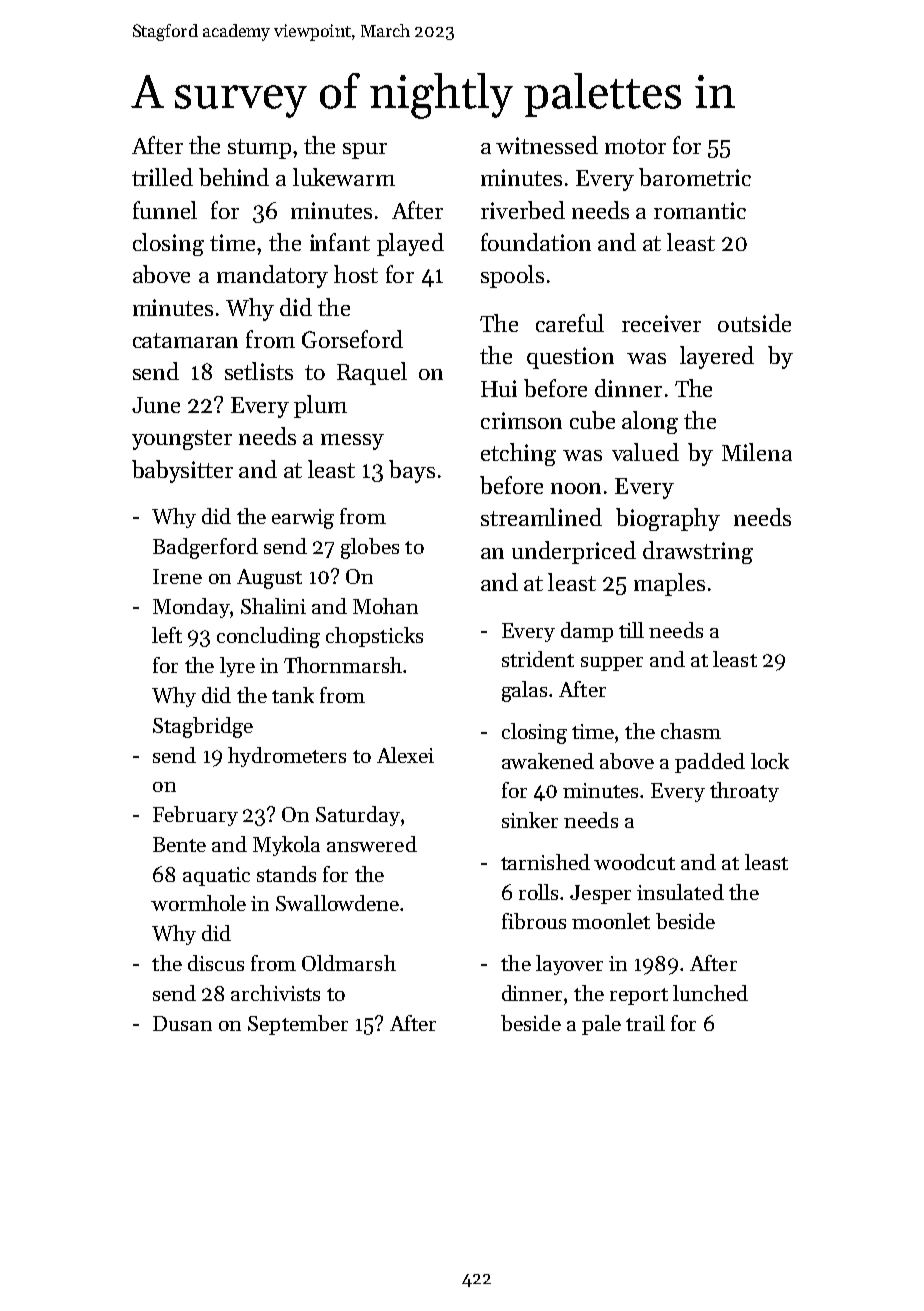 The width and height of the image is (924, 1311). I want to click on spools, so click(512, 276).
